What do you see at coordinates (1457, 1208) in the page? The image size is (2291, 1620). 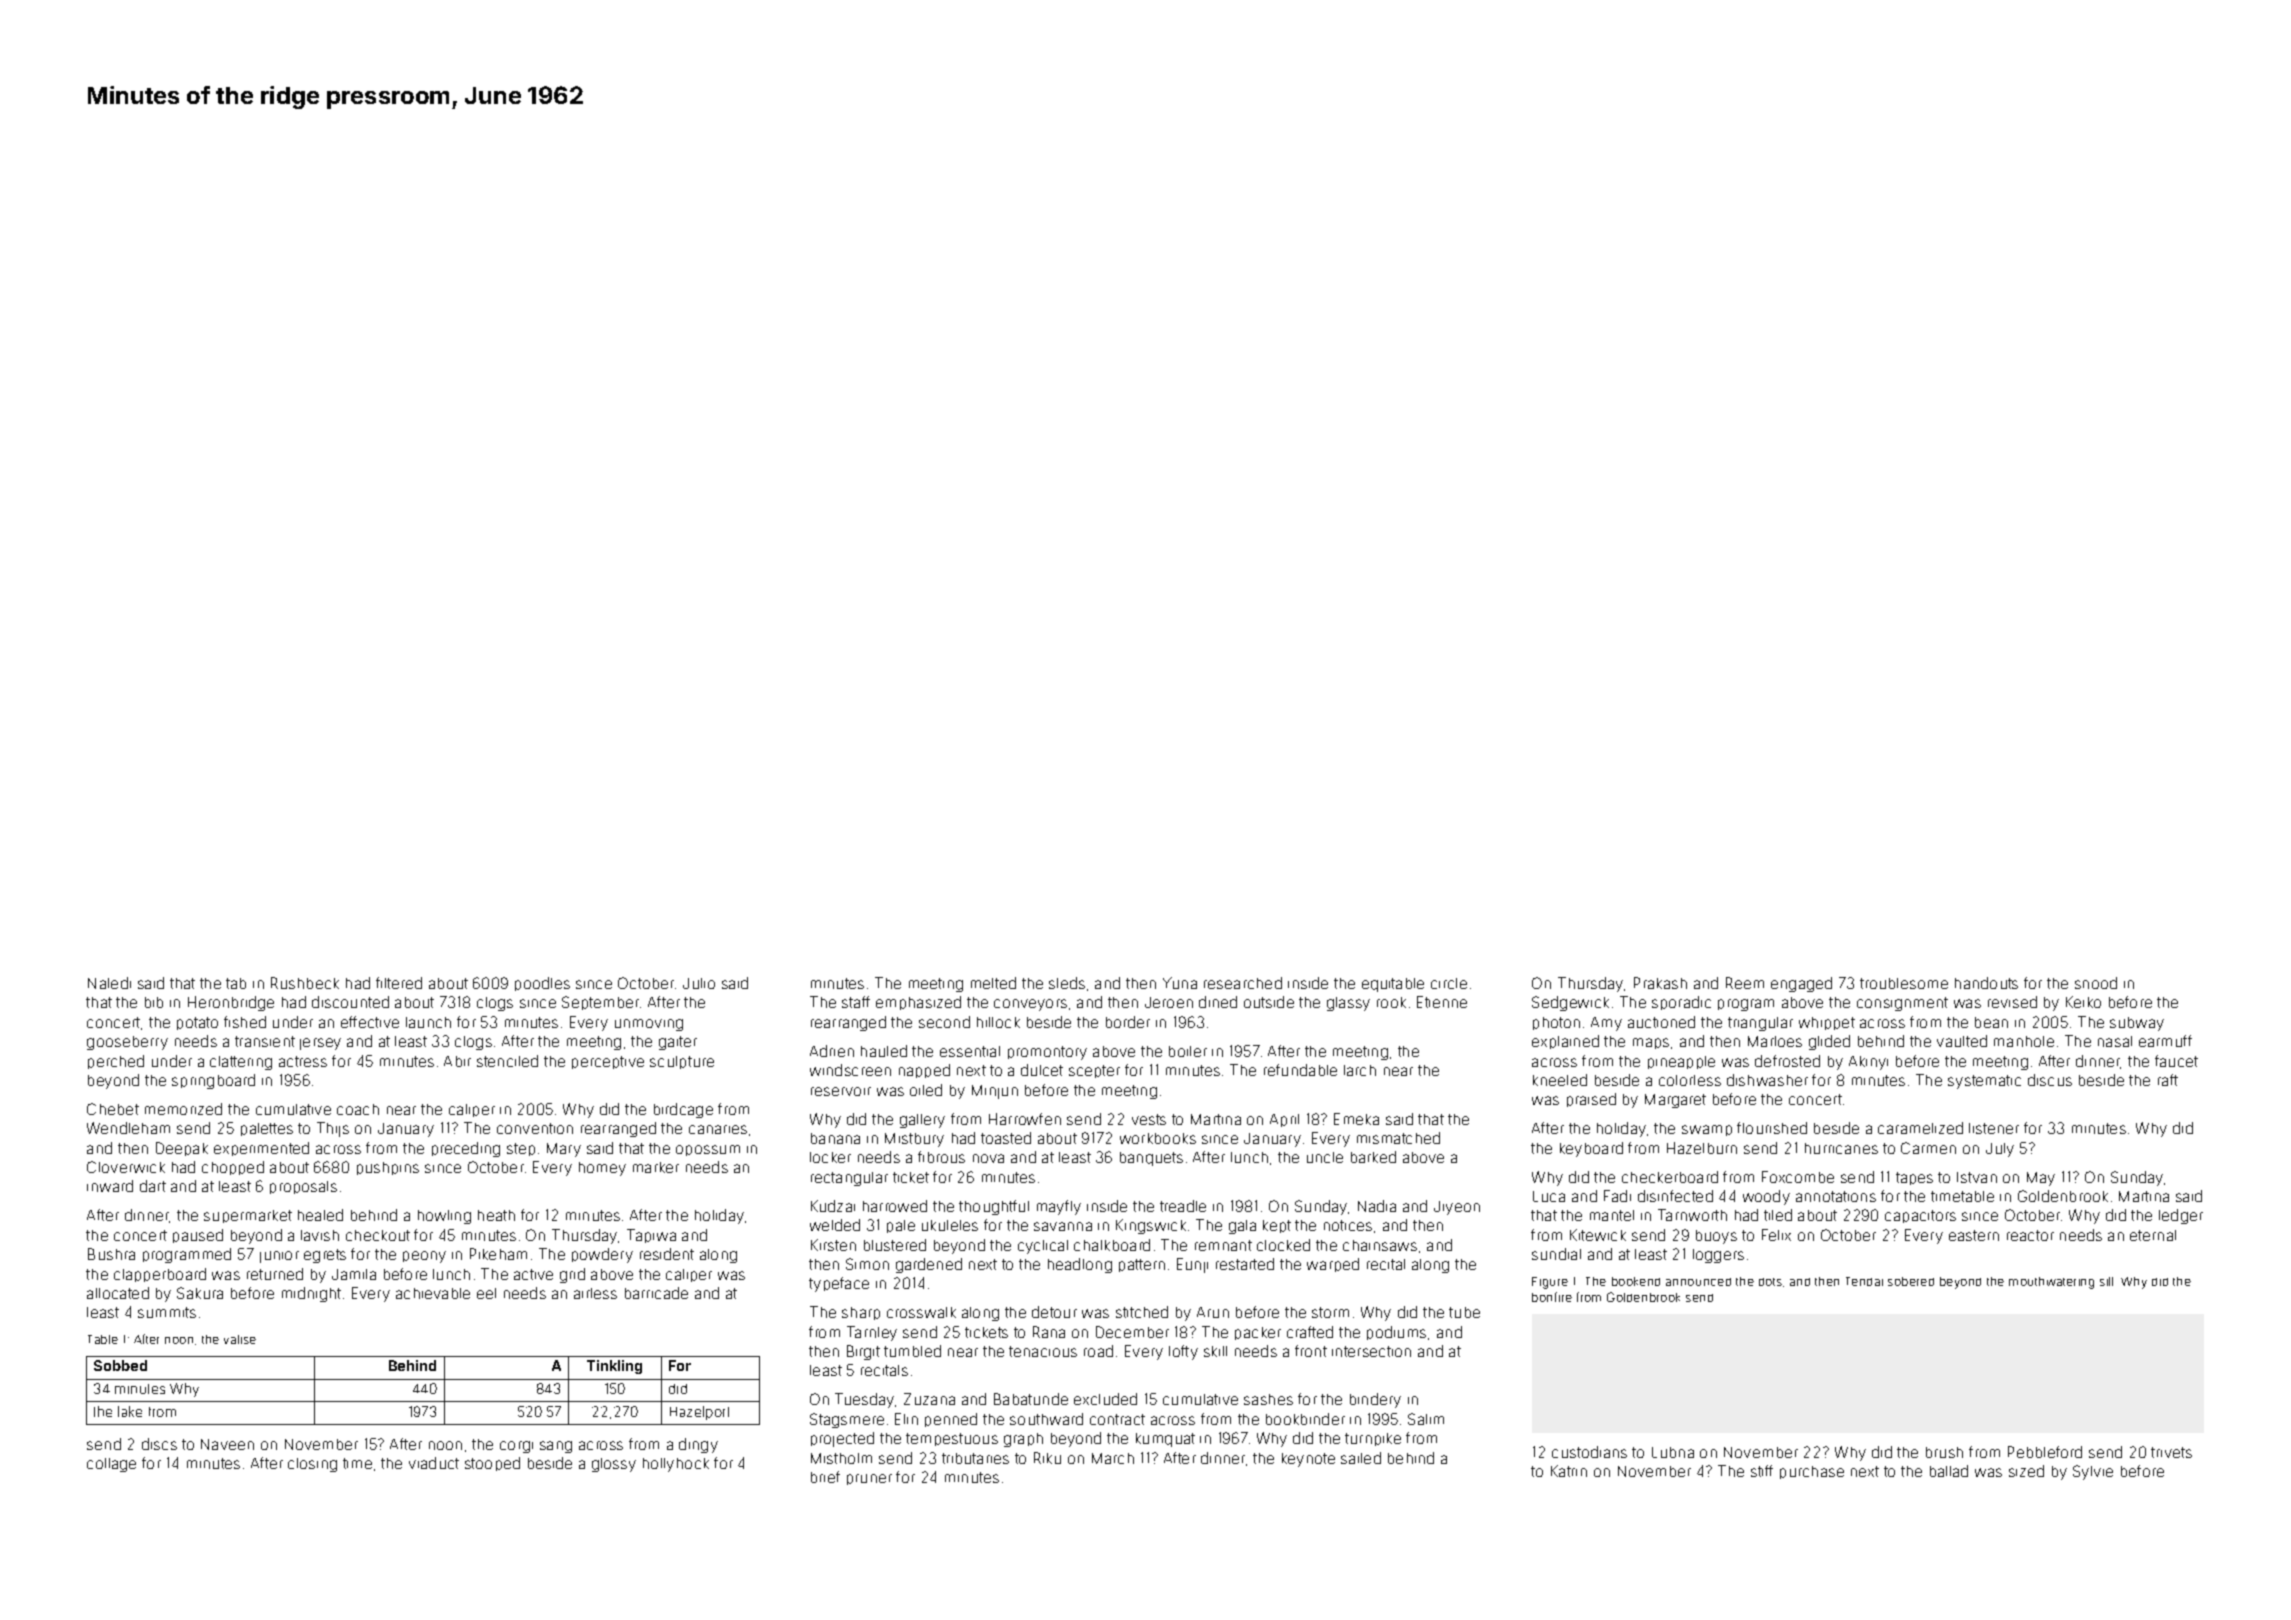 I see `Jiyeon` at bounding box center [1457, 1208].
